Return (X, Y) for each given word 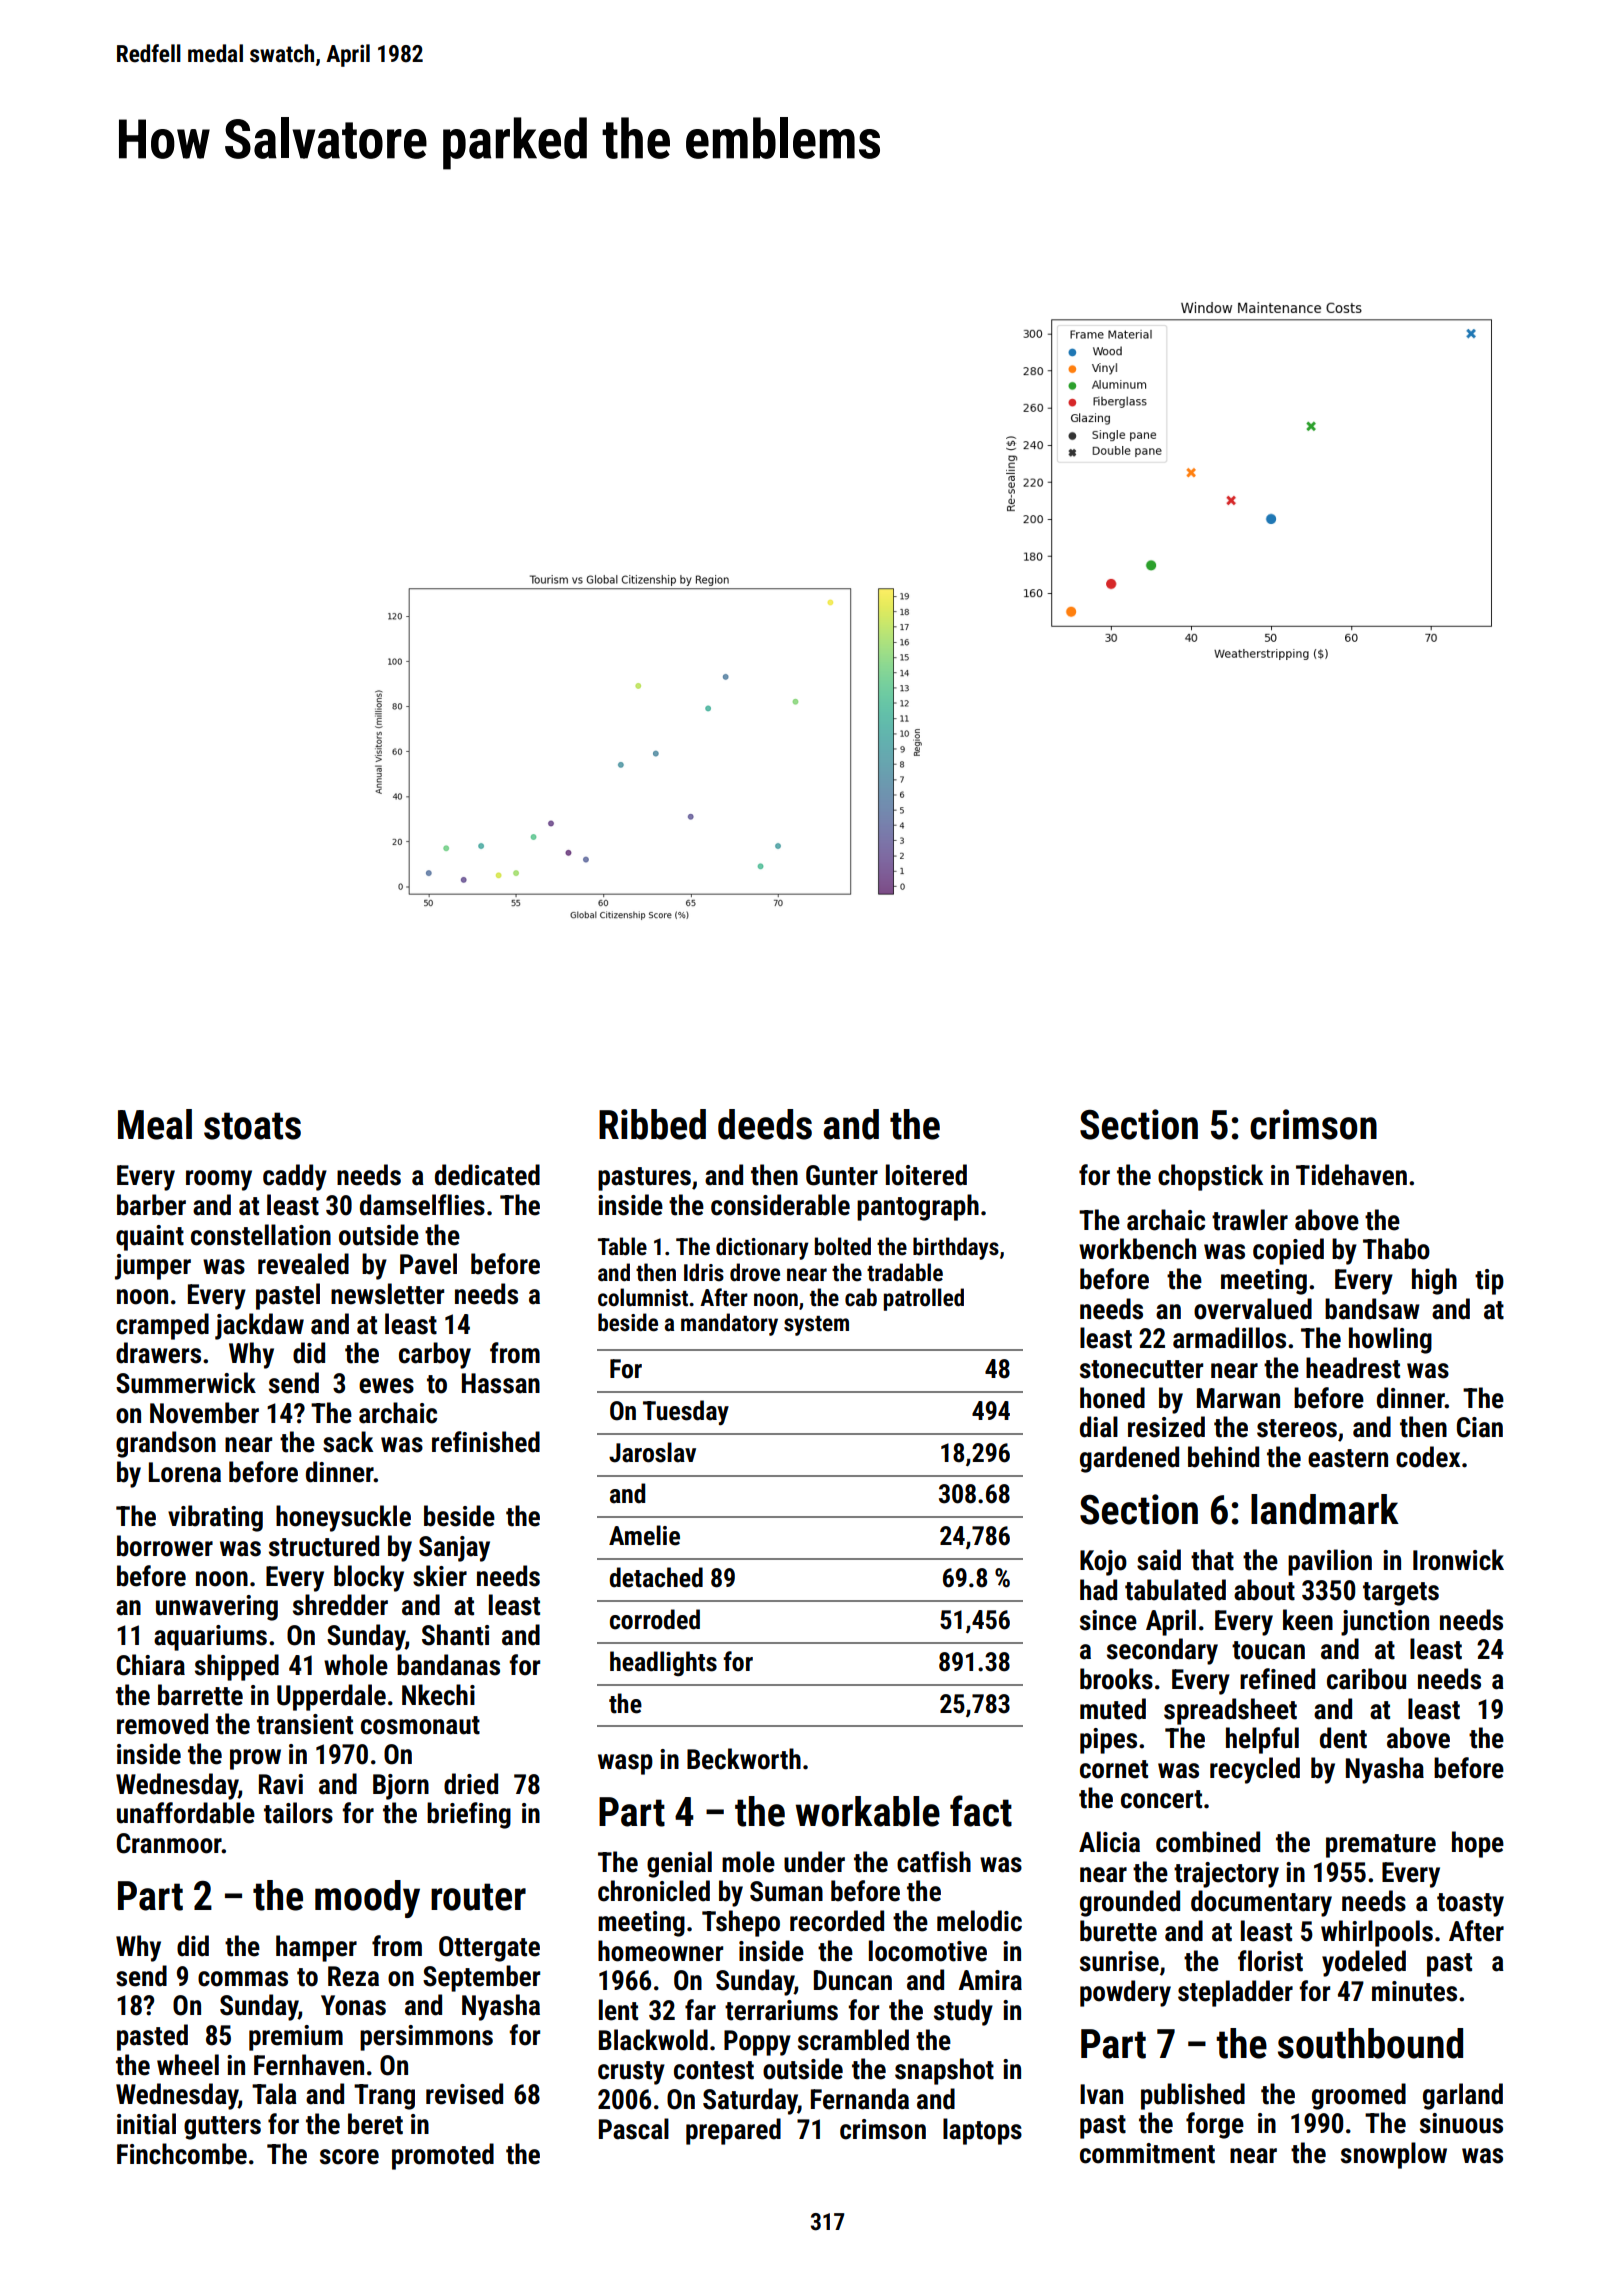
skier (440, 1576)
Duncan (853, 1980)
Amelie (644, 1535)
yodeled (1364, 1963)
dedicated (487, 1175)
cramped (162, 1326)
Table (622, 1246)
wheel (188, 2065)
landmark (1325, 1509)
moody (367, 1899)
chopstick (1210, 1177)
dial (1099, 1427)
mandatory (729, 1324)
